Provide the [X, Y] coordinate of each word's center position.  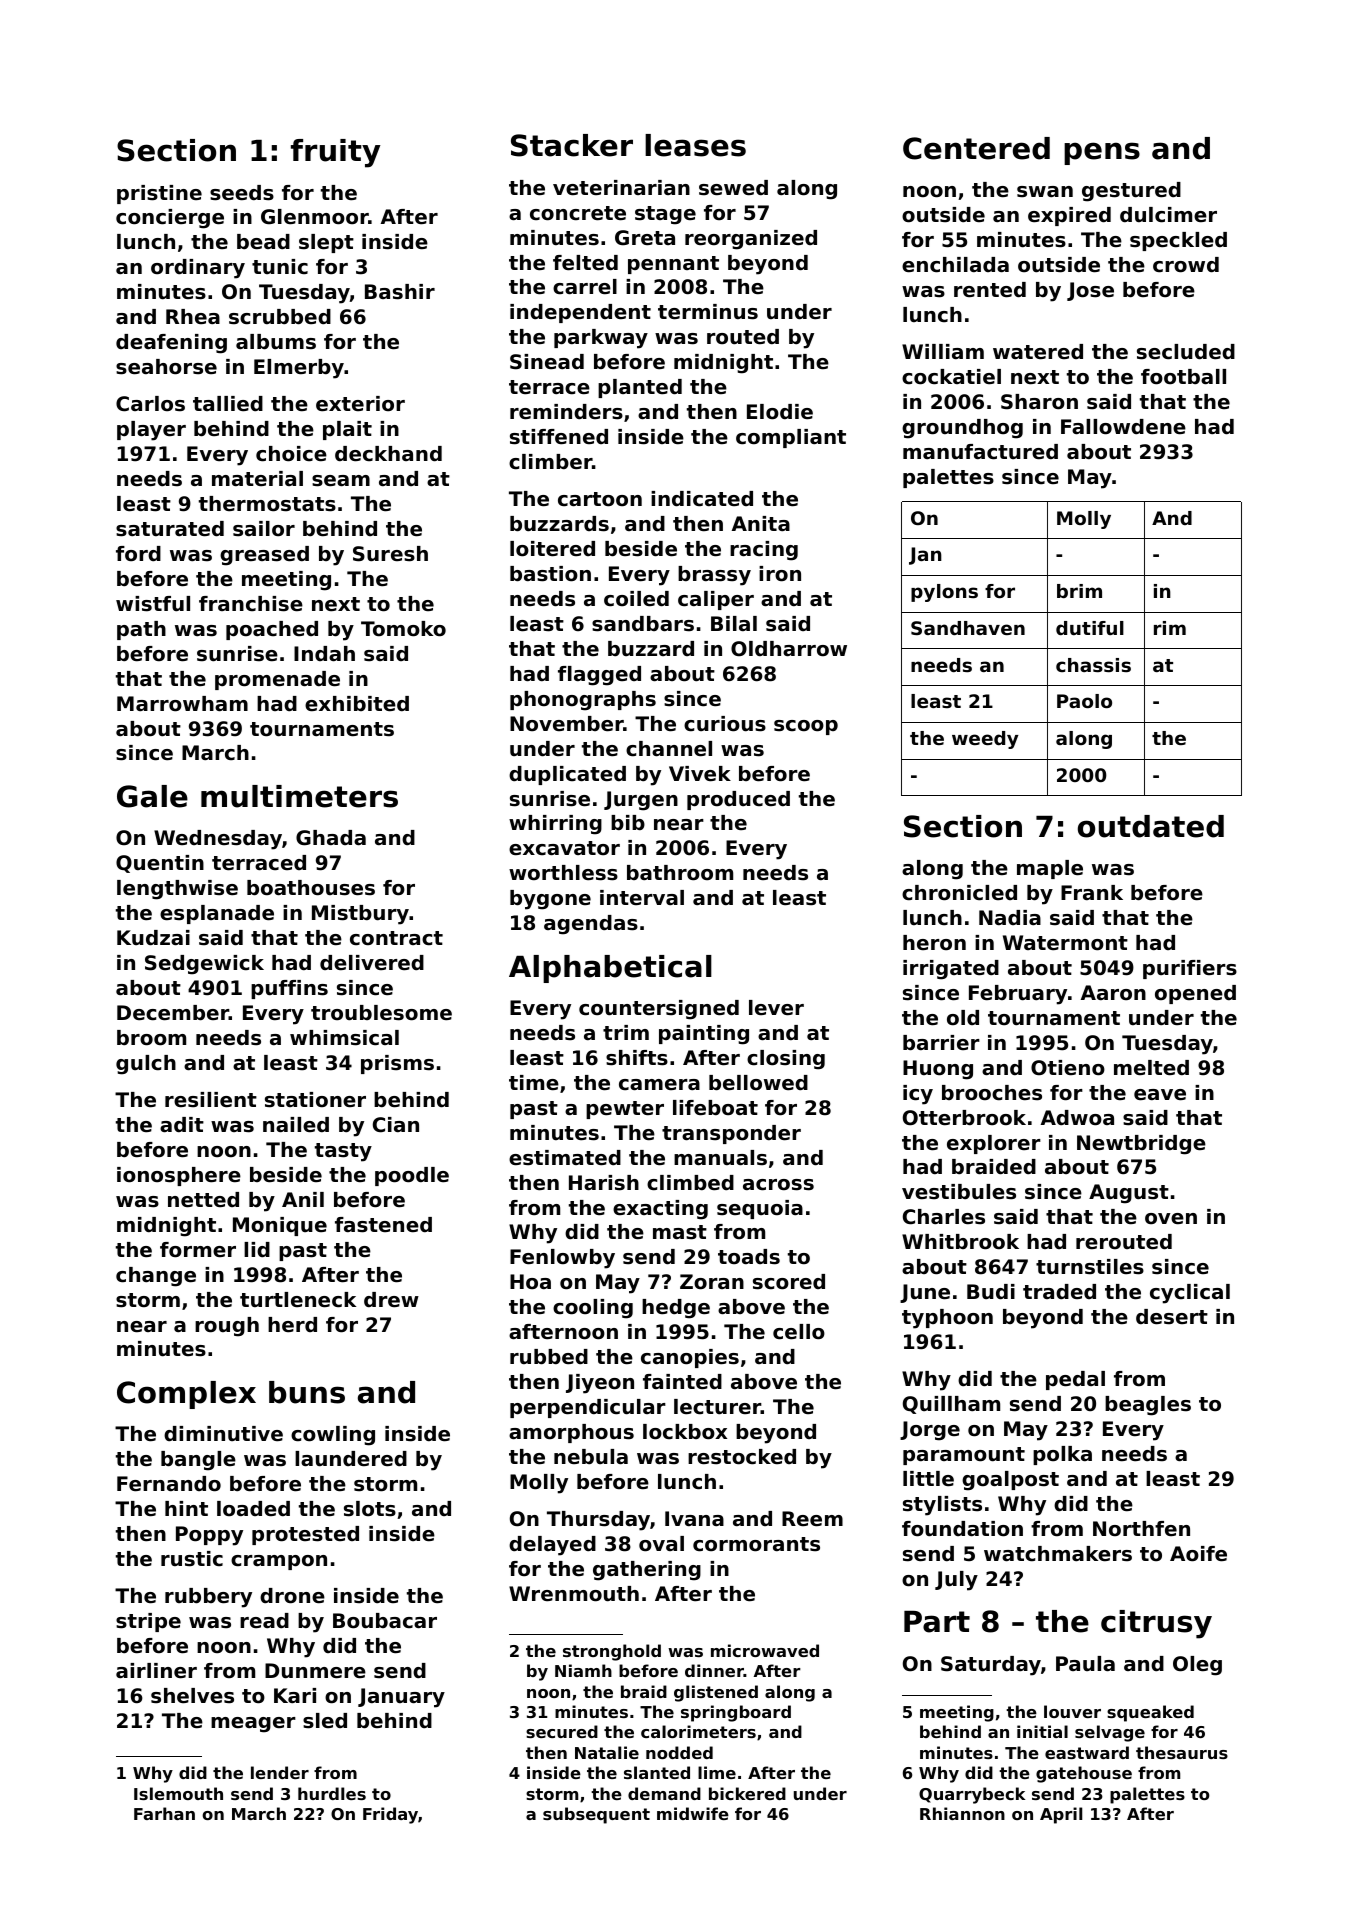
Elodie [780, 412]
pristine [159, 194]
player [151, 431]
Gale [152, 796]
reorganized [751, 240]
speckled [1178, 241]
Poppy [209, 1536]
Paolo [1084, 701]
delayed [552, 1546]
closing [786, 1060]
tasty [343, 1152]
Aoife [1198, 1554]
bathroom [680, 873]
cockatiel [951, 377]
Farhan [164, 1813]
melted [1151, 1068]
